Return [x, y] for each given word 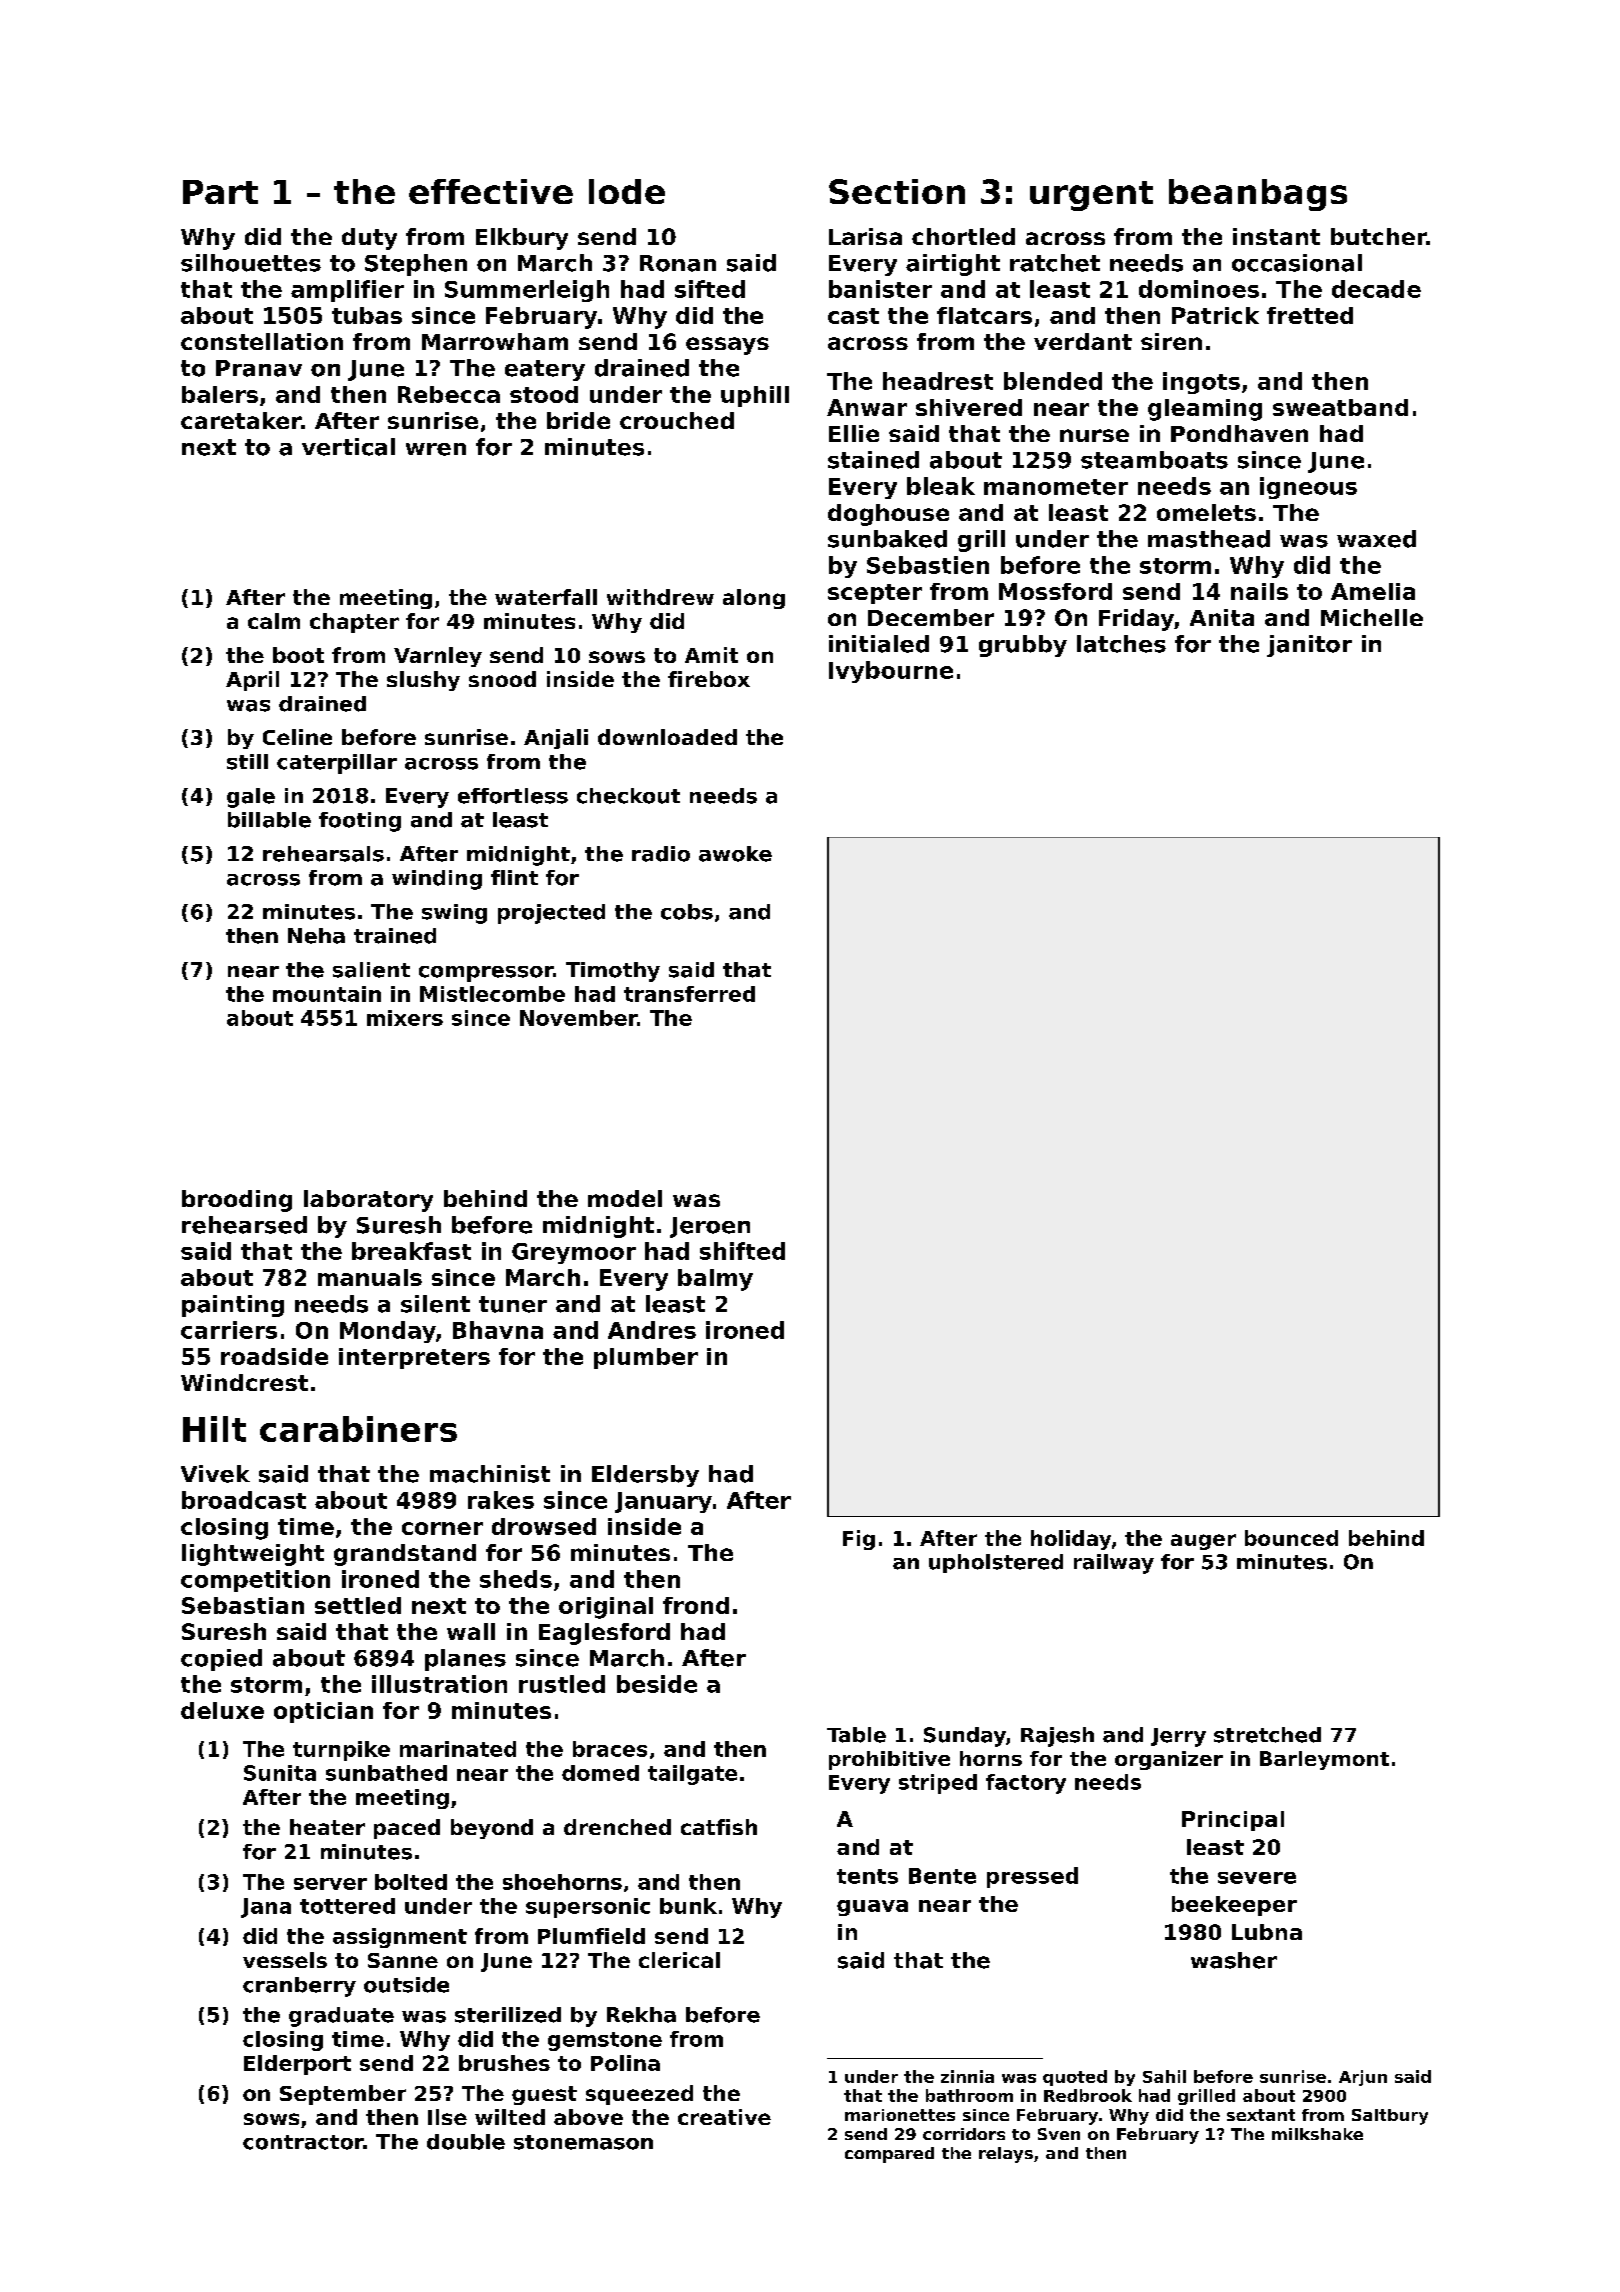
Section [897, 191]
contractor [303, 2142]
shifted [742, 1251]
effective [491, 191]
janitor [1309, 646]
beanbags [1258, 195]
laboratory [368, 1201]
